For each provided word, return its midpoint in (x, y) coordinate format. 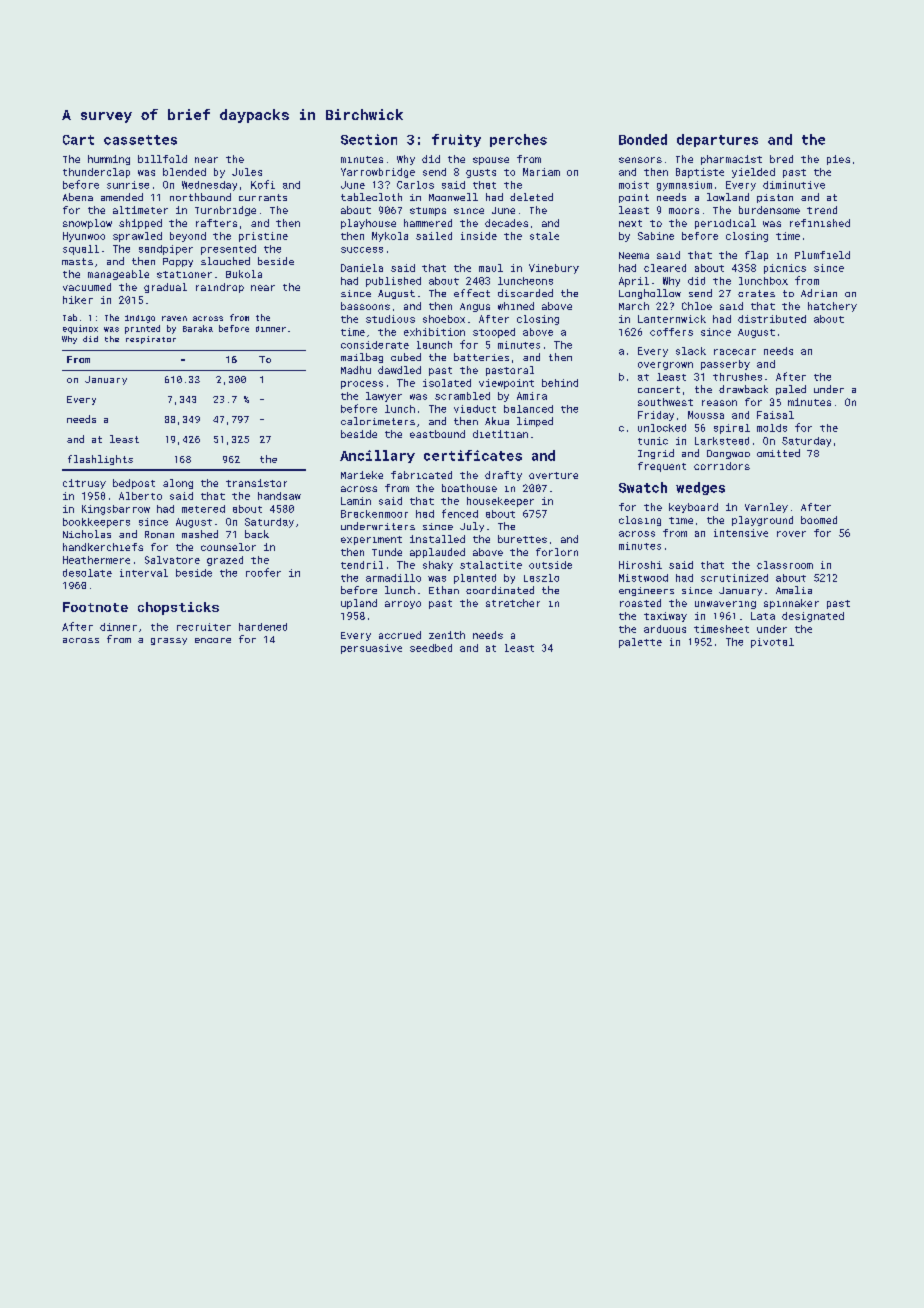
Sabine (656, 236)
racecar (735, 352)
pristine (263, 237)
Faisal (775, 415)
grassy (169, 641)
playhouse (368, 224)
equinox (80, 329)
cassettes (140, 140)
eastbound (437, 434)
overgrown (665, 366)
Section (369, 139)
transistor (256, 483)
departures (717, 140)
